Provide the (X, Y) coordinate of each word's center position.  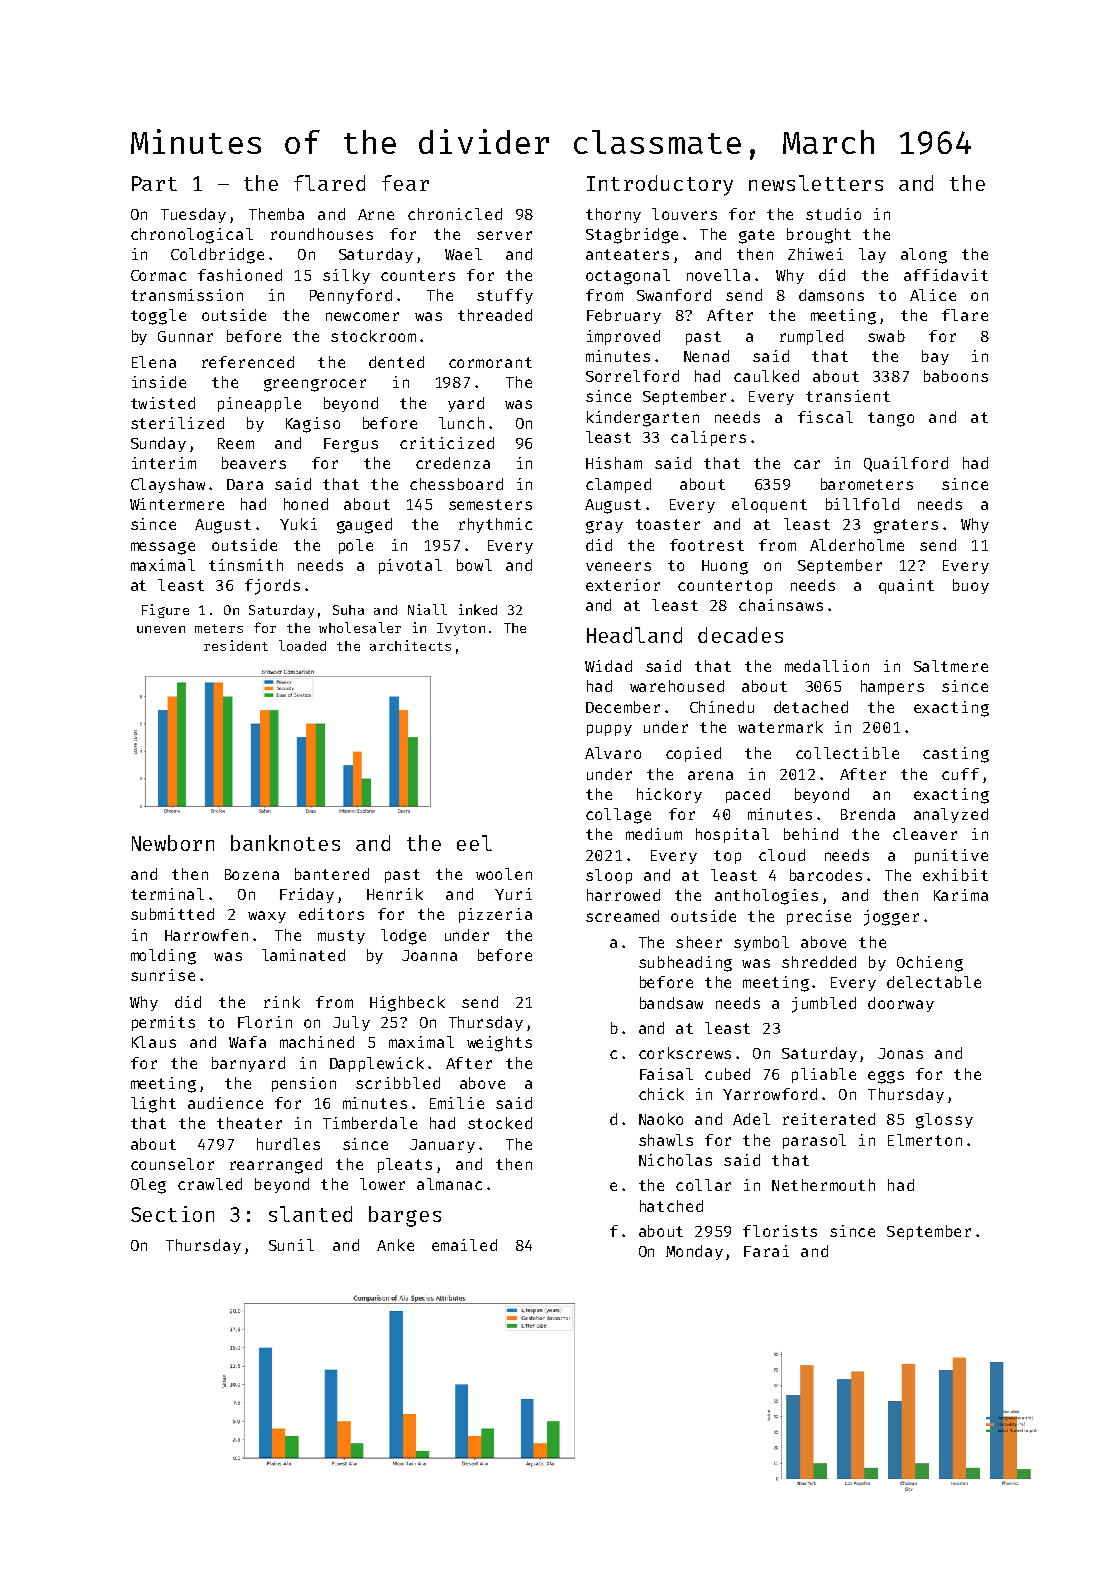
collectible (847, 753)
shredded (819, 962)
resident (236, 645)
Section (172, 1214)
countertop (725, 587)
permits (163, 1023)
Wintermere (177, 504)
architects (410, 645)
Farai (766, 1251)
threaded (495, 315)
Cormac (158, 275)
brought (819, 236)
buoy (971, 586)
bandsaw (671, 1003)
